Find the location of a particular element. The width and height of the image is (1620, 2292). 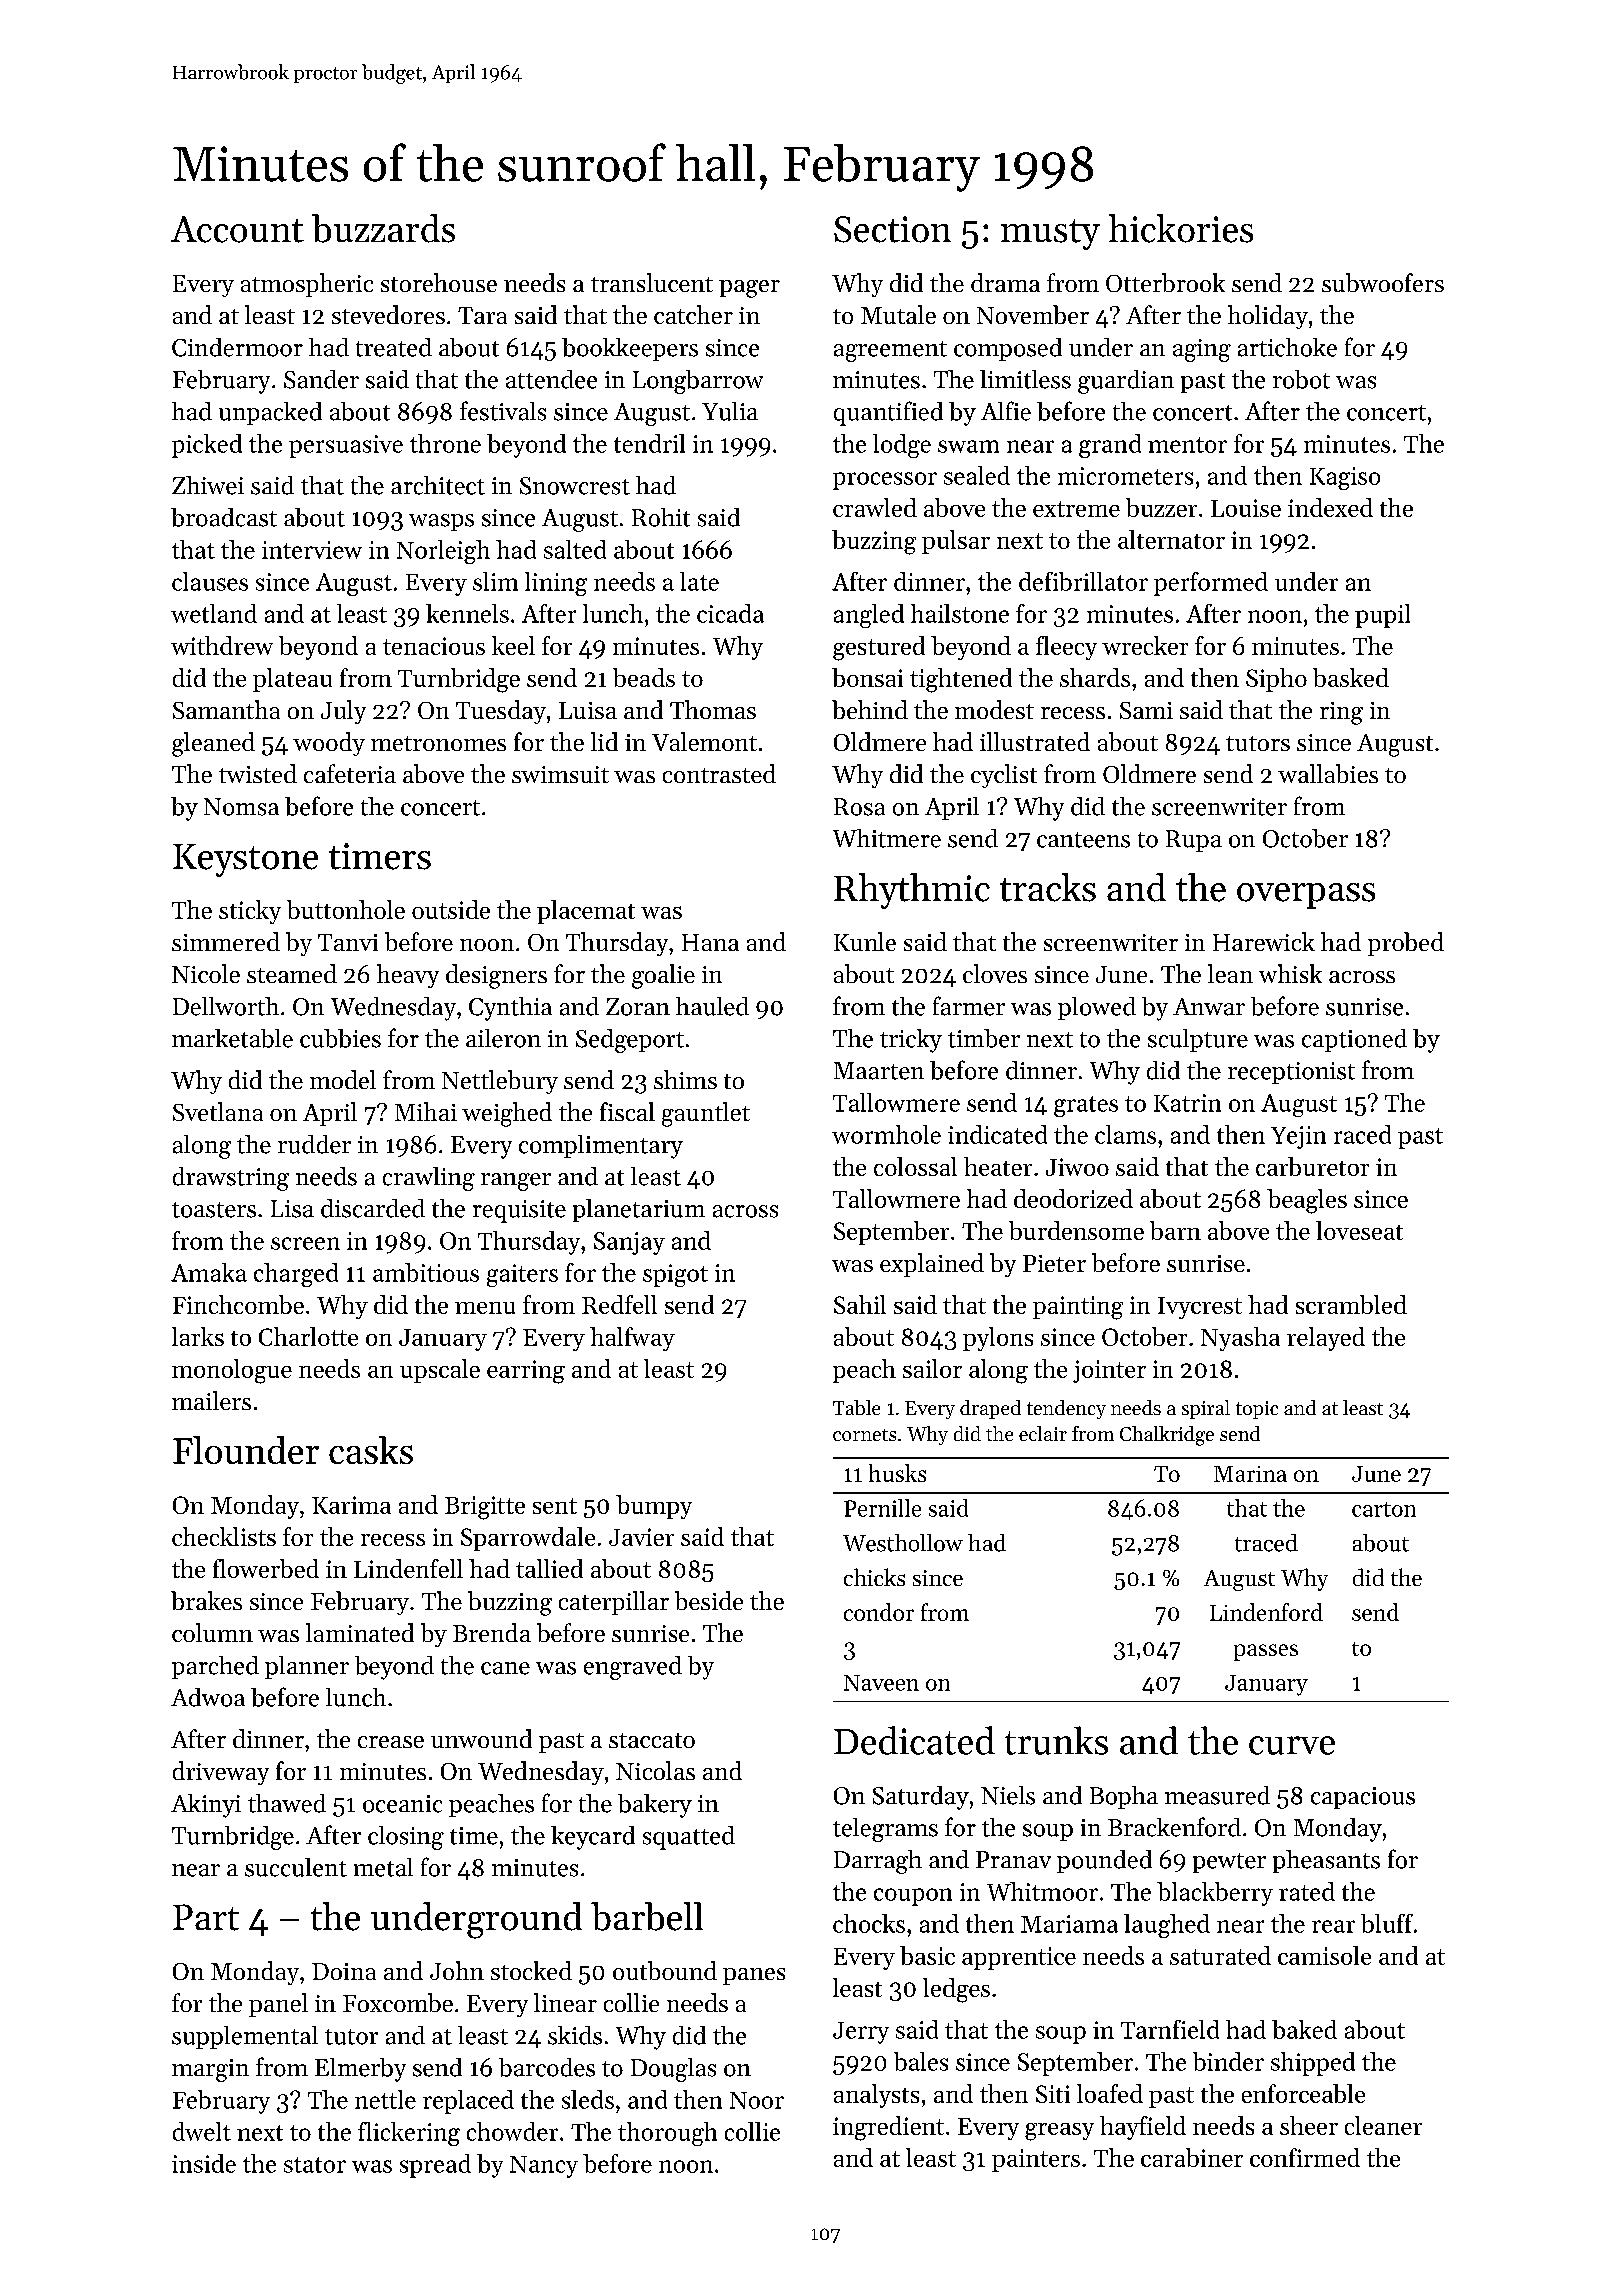

July is located at coordinates (343, 712).
